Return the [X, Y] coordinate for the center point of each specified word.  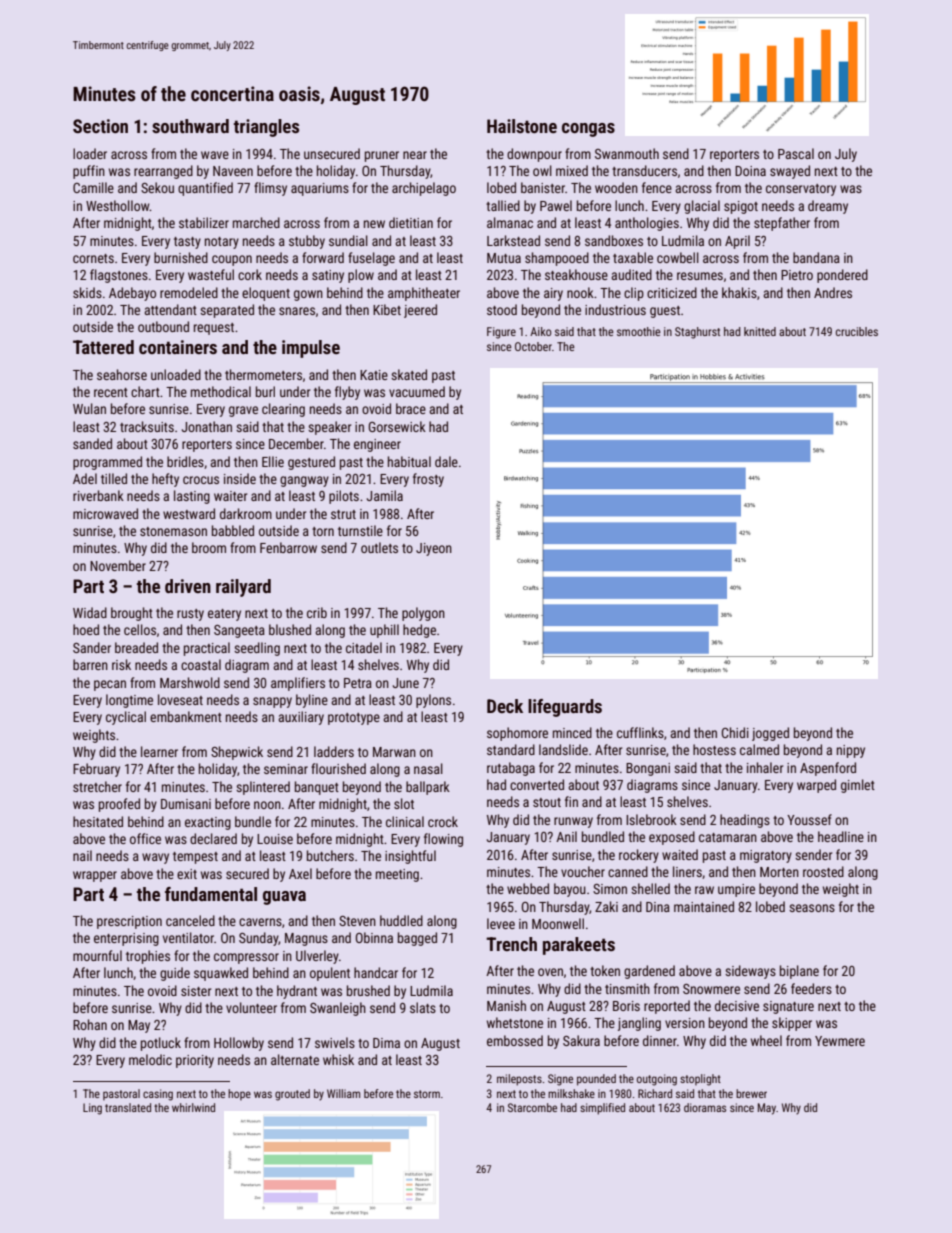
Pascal [796, 153]
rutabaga [511, 769]
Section [100, 126]
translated [128, 1107]
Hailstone [522, 126]
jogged [770, 734]
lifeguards [565, 708]
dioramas [705, 1107]
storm [427, 1094]
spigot [741, 207]
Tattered [103, 347]
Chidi [735, 732]
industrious [615, 309]
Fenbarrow [288, 547]
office [145, 838]
